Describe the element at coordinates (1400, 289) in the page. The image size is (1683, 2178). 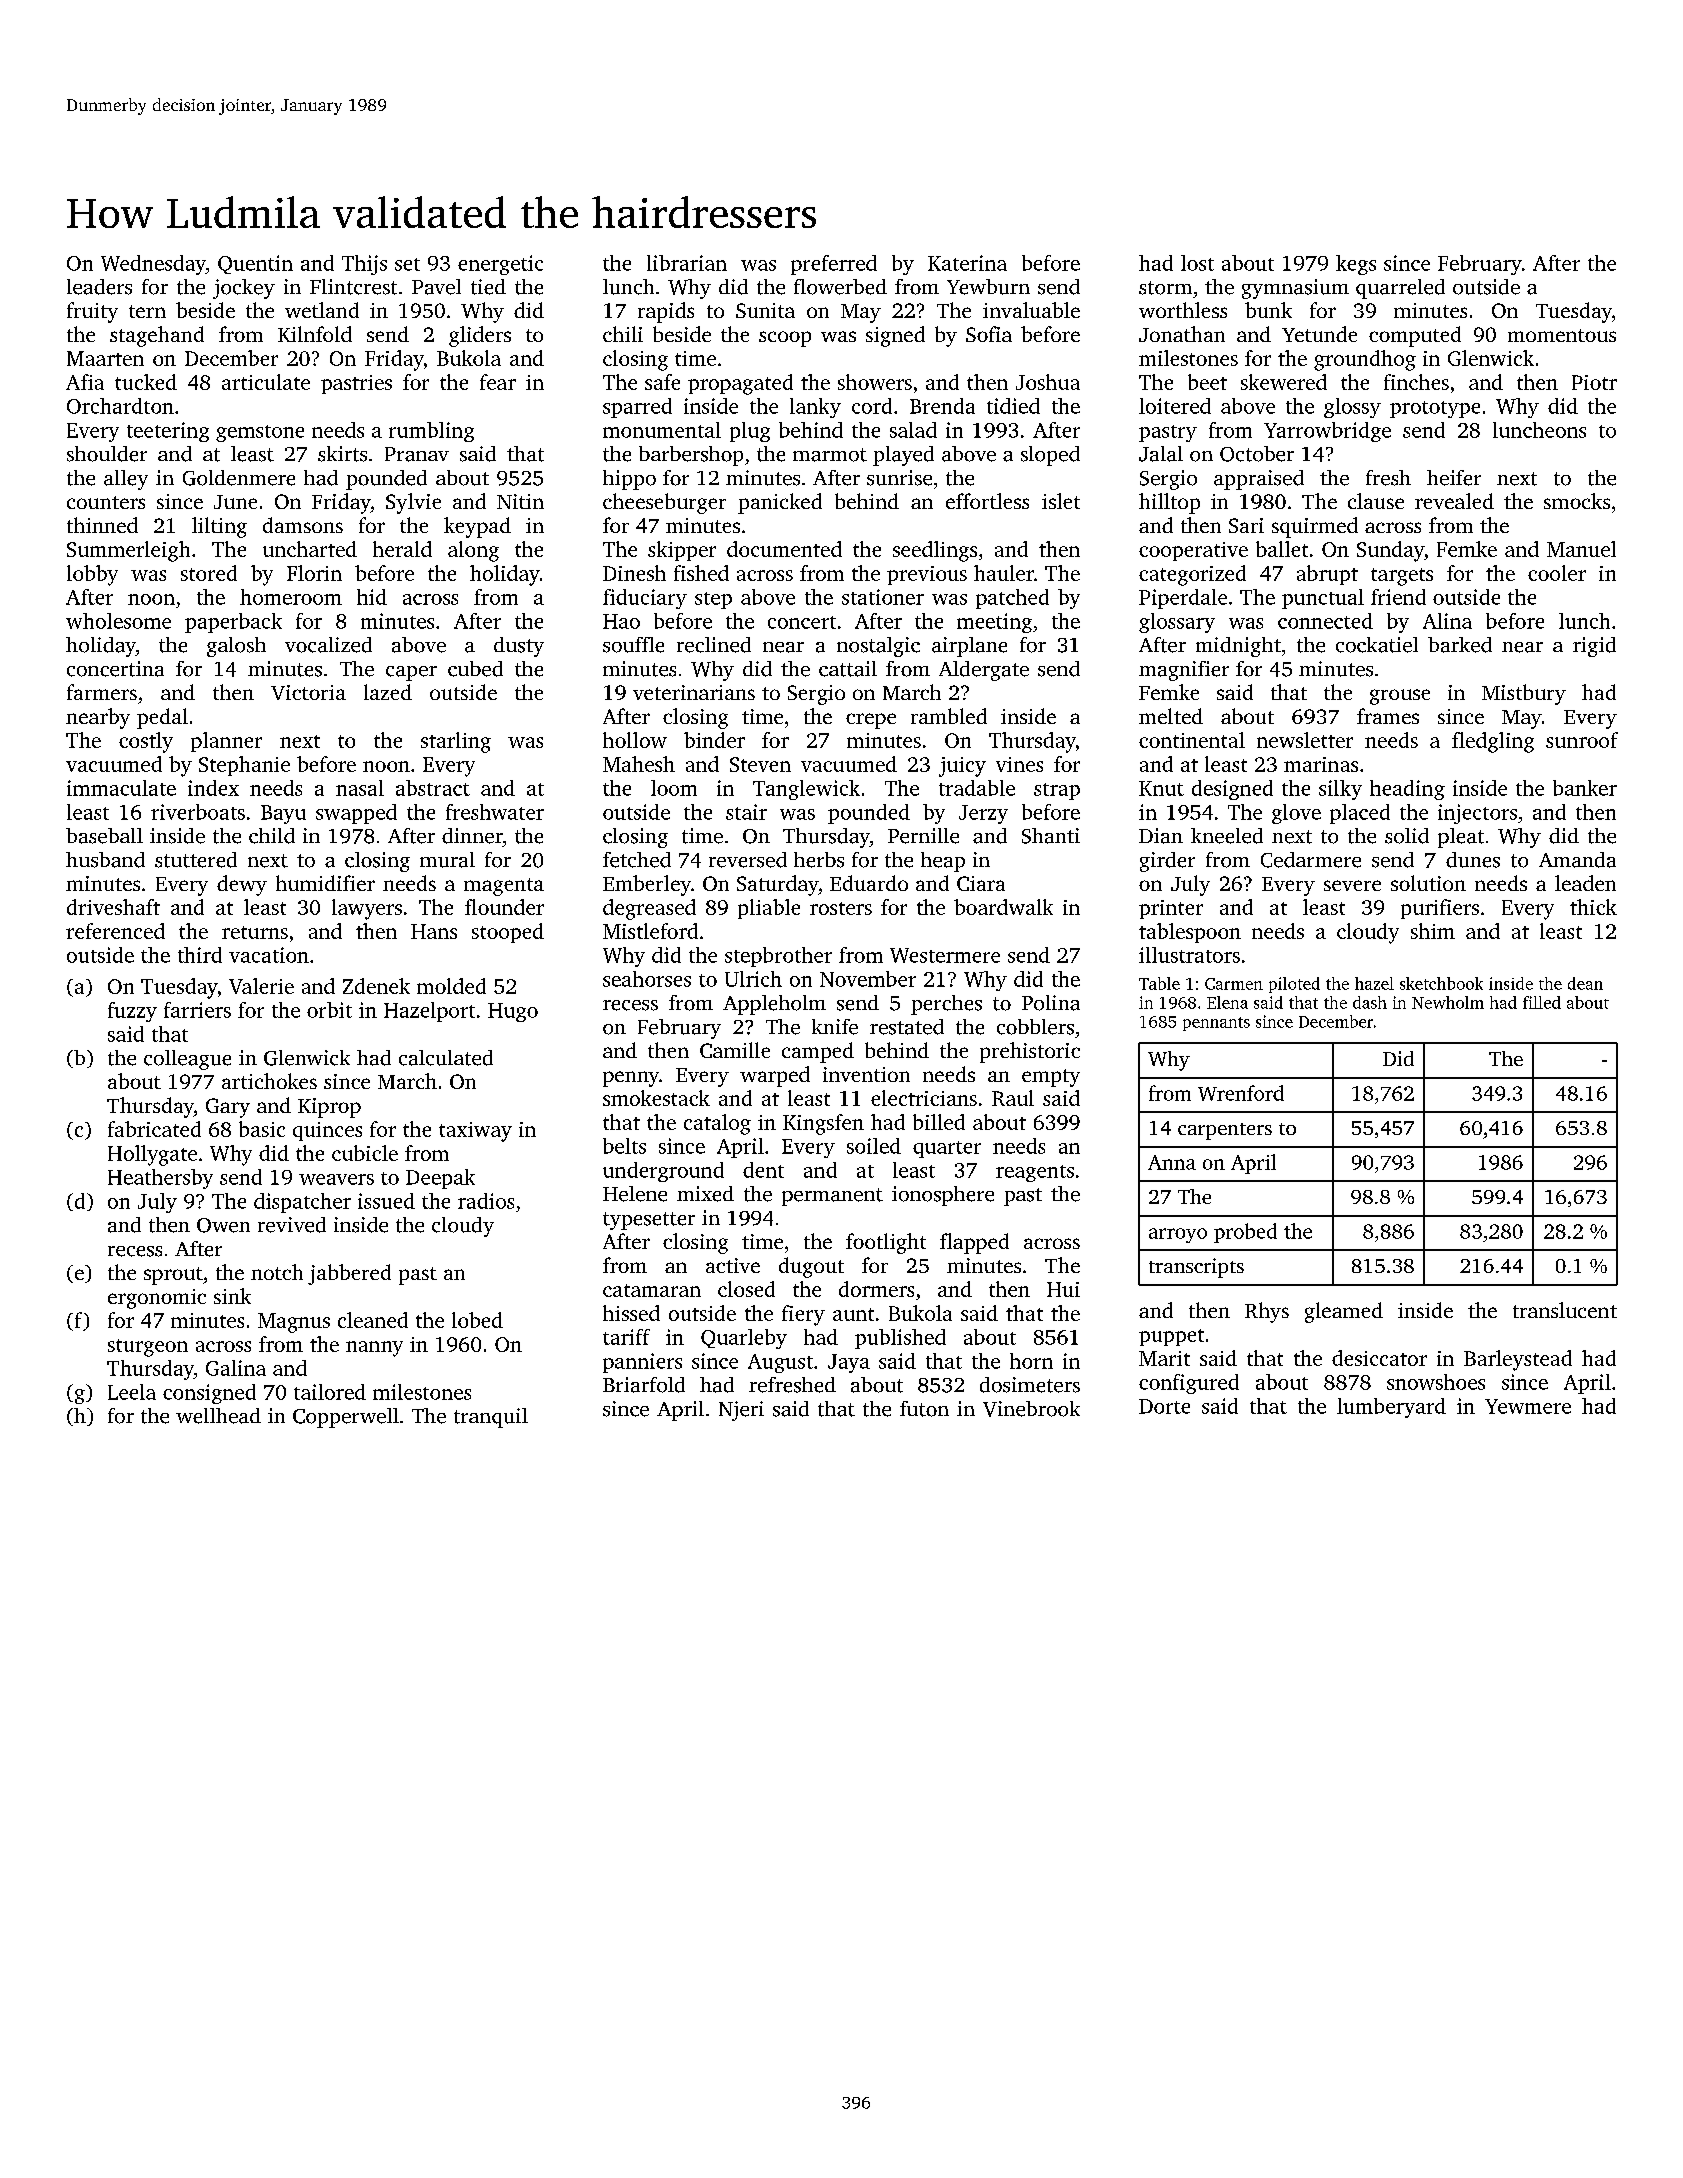
I see `quarreled` at that location.
